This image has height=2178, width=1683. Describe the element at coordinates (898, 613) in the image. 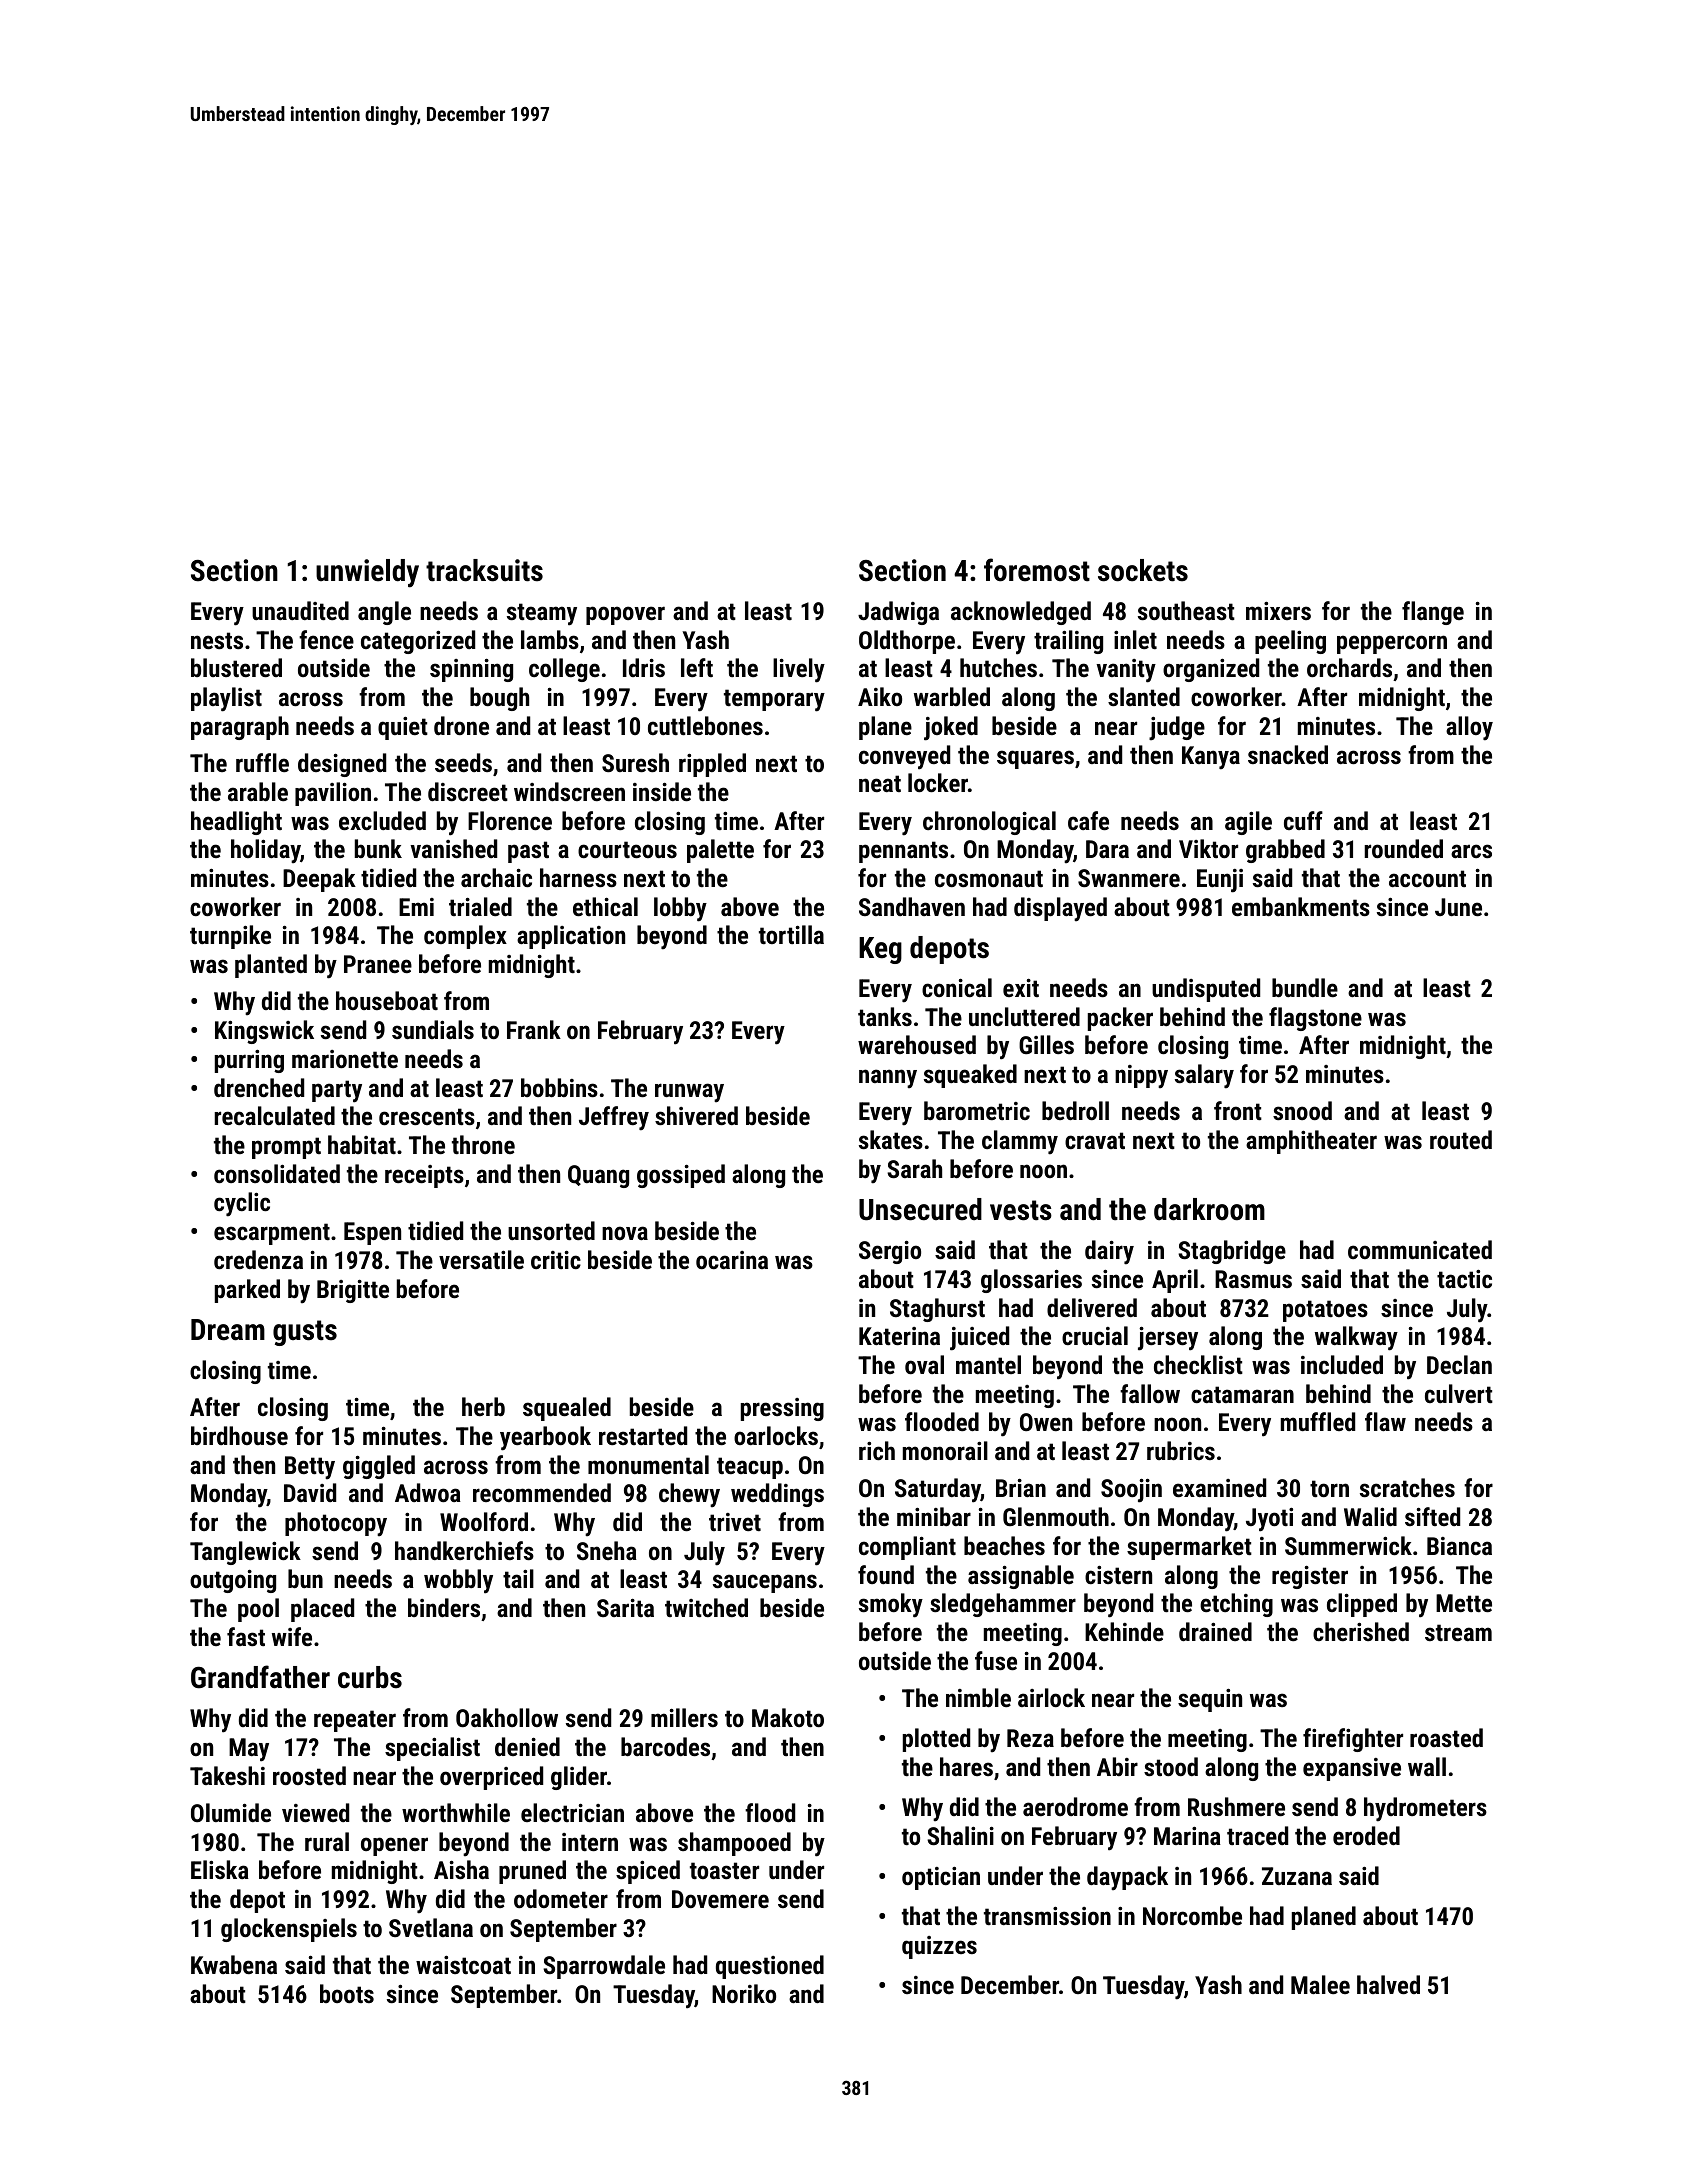

I see `Jadwiga` at that location.
